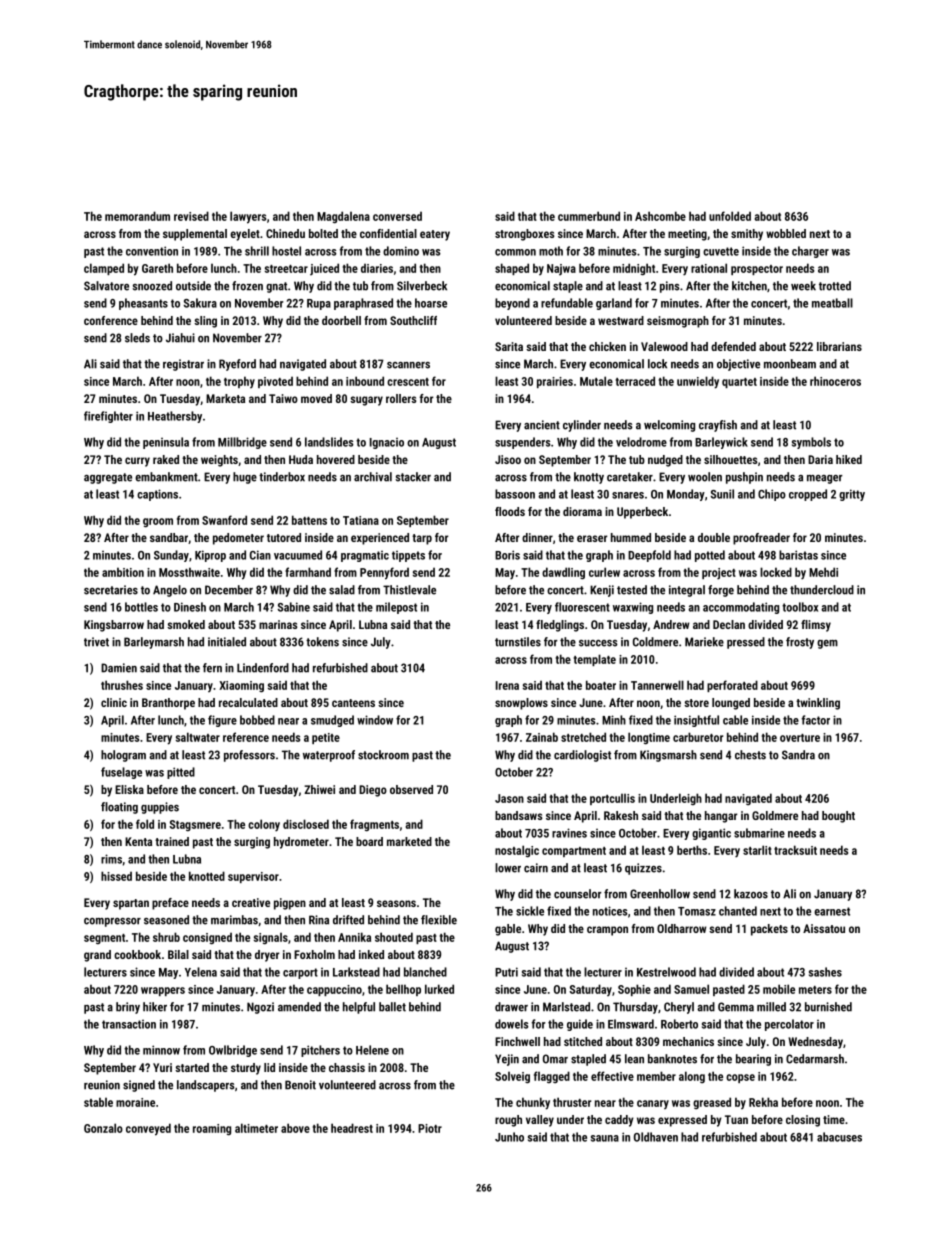 This screenshot has height=1233, width=952. What do you see at coordinates (135, 1102) in the screenshot?
I see `moraine` at bounding box center [135, 1102].
